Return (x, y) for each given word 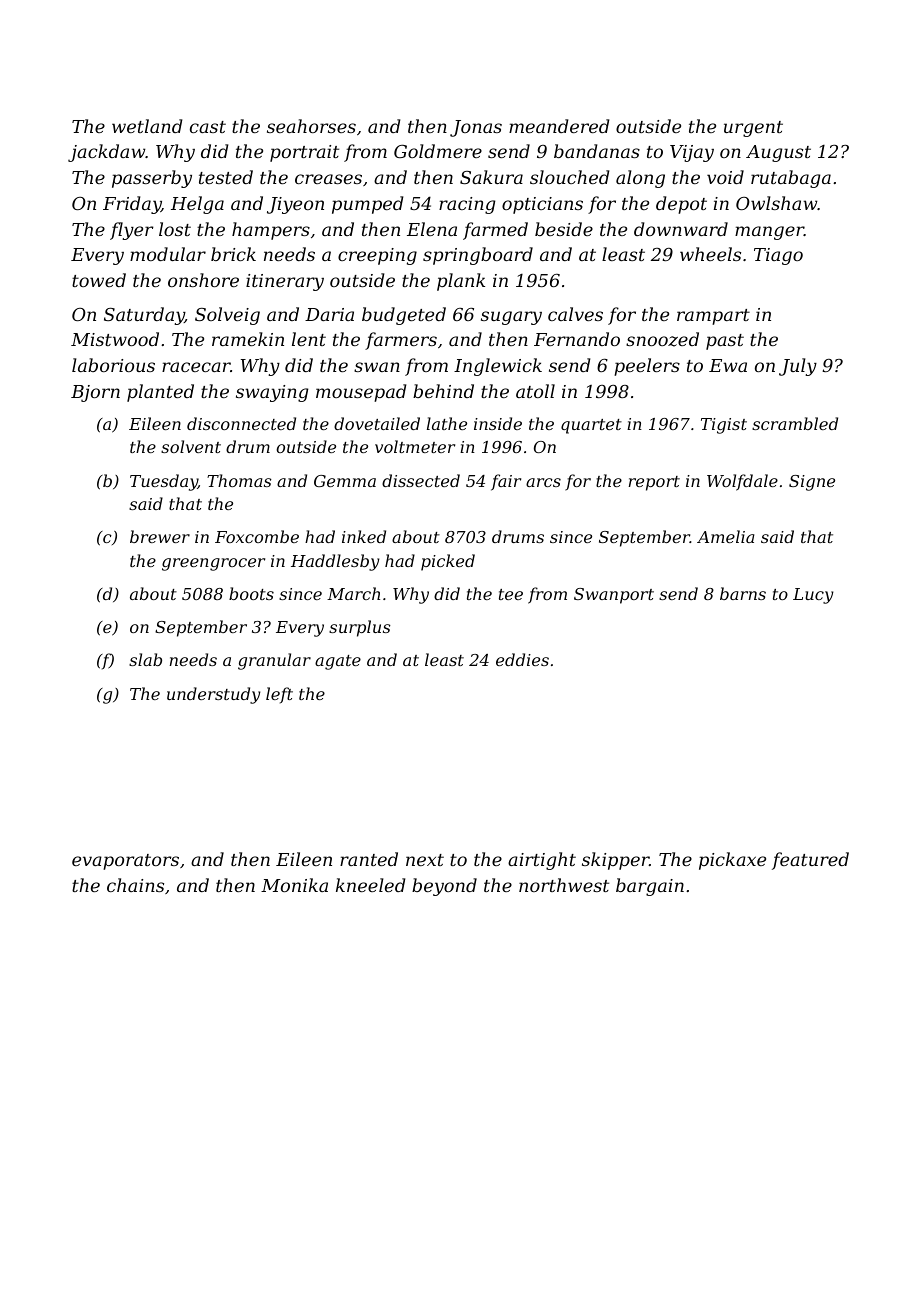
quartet (591, 426)
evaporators (125, 862)
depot (681, 205)
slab (145, 659)
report (654, 483)
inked (364, 536)
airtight (542, 861)
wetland (147, 126)
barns (743, 593)
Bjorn (95, 393)
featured (810, 861)
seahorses (311, 126)
